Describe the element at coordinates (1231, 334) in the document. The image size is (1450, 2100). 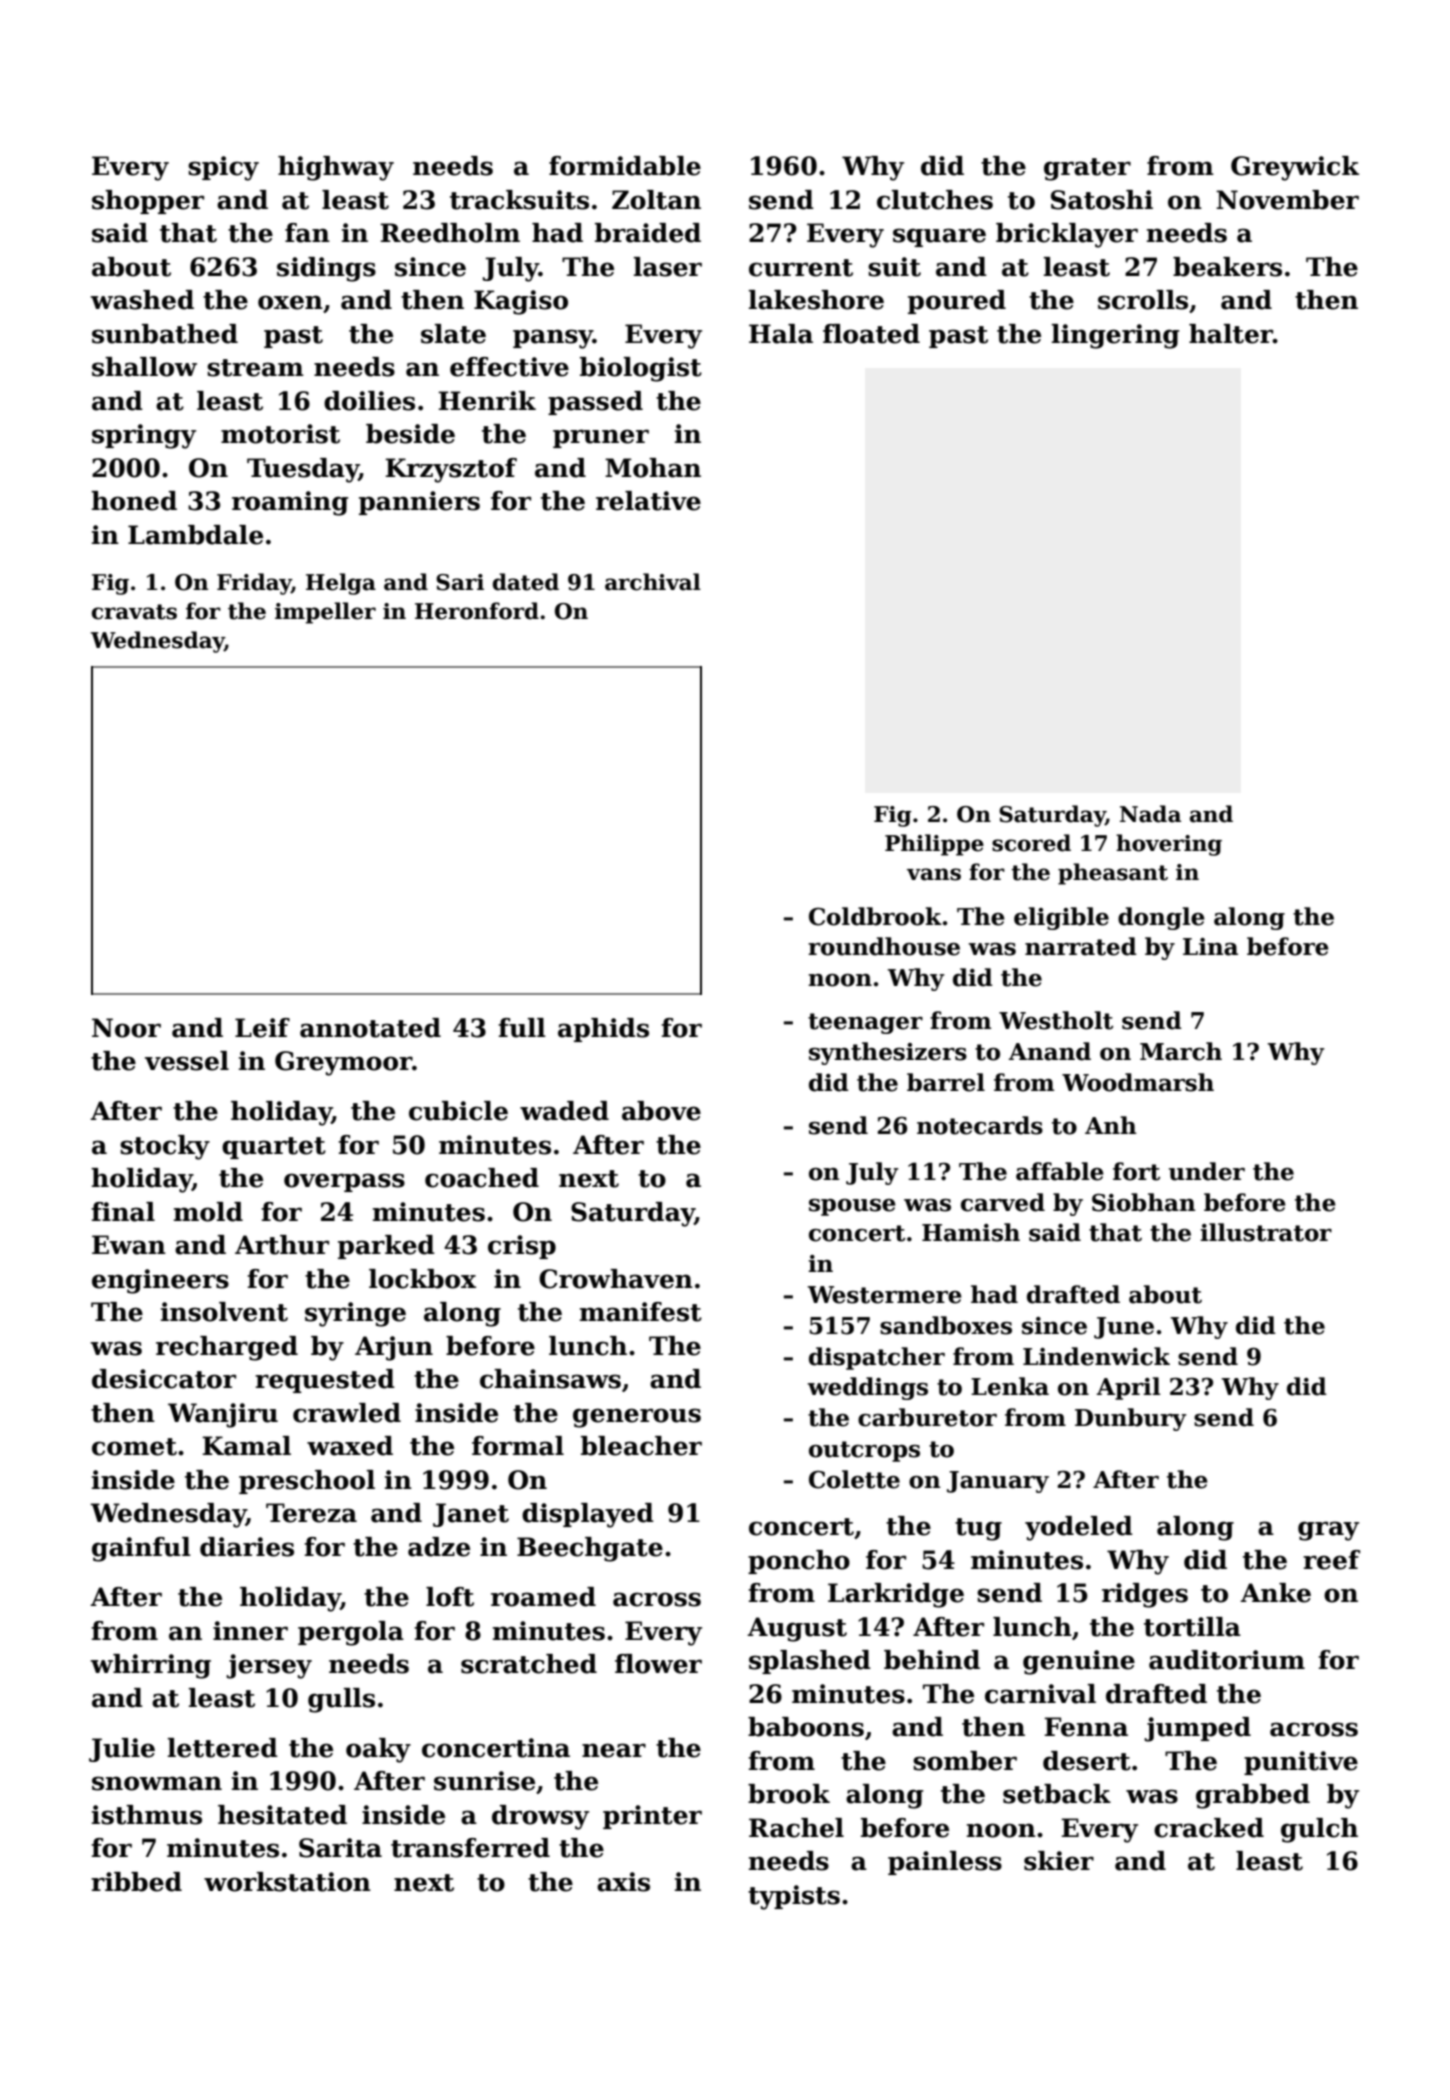
I see `halter` at that location.
